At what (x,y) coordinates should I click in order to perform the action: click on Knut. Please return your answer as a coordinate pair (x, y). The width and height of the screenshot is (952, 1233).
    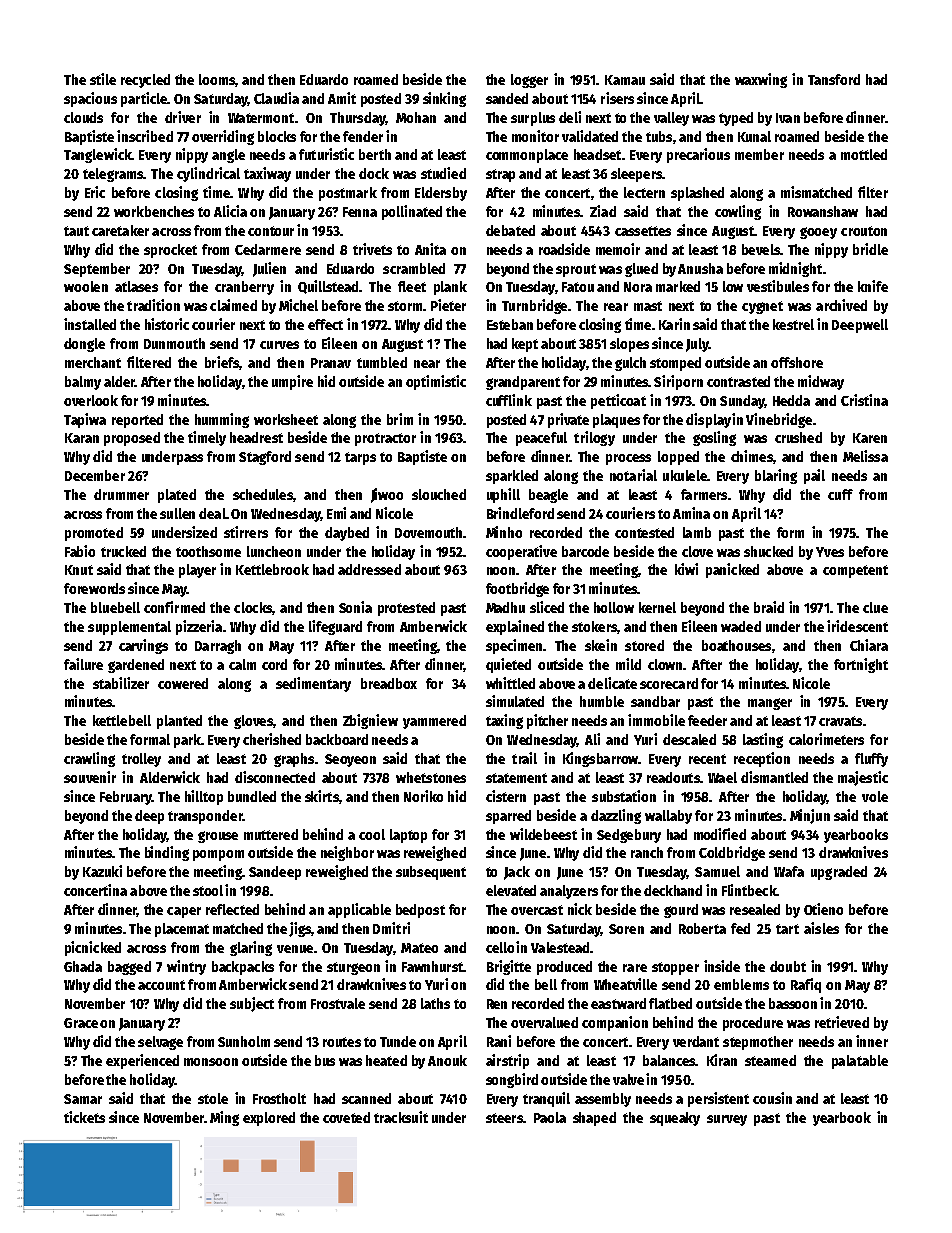
    Looking at the image, I should click on (79, 570).
